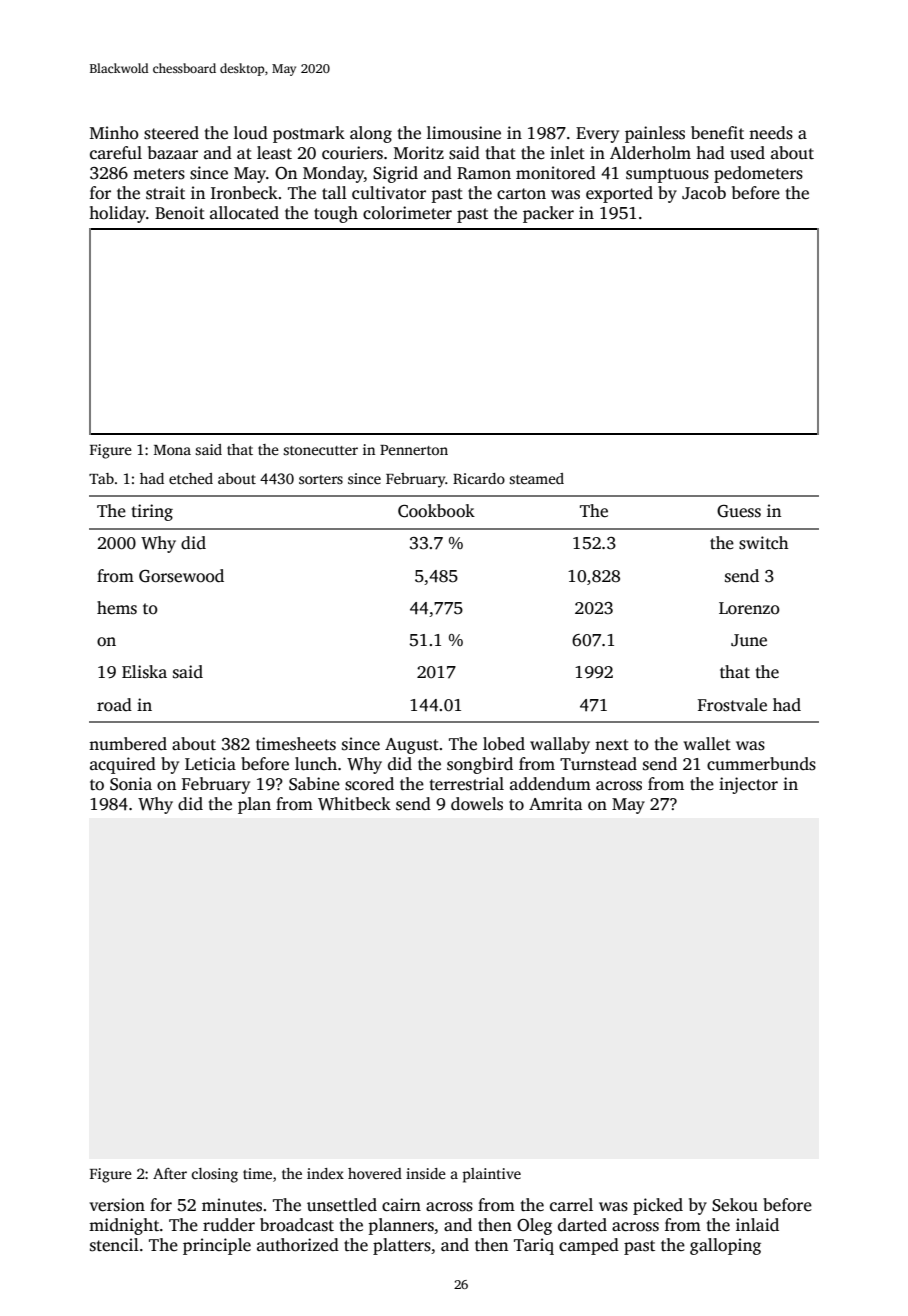 This image has width=908, height=1316. Describe the element at coordinates (232, 1205) in the image. I see `minutes` at that location.
